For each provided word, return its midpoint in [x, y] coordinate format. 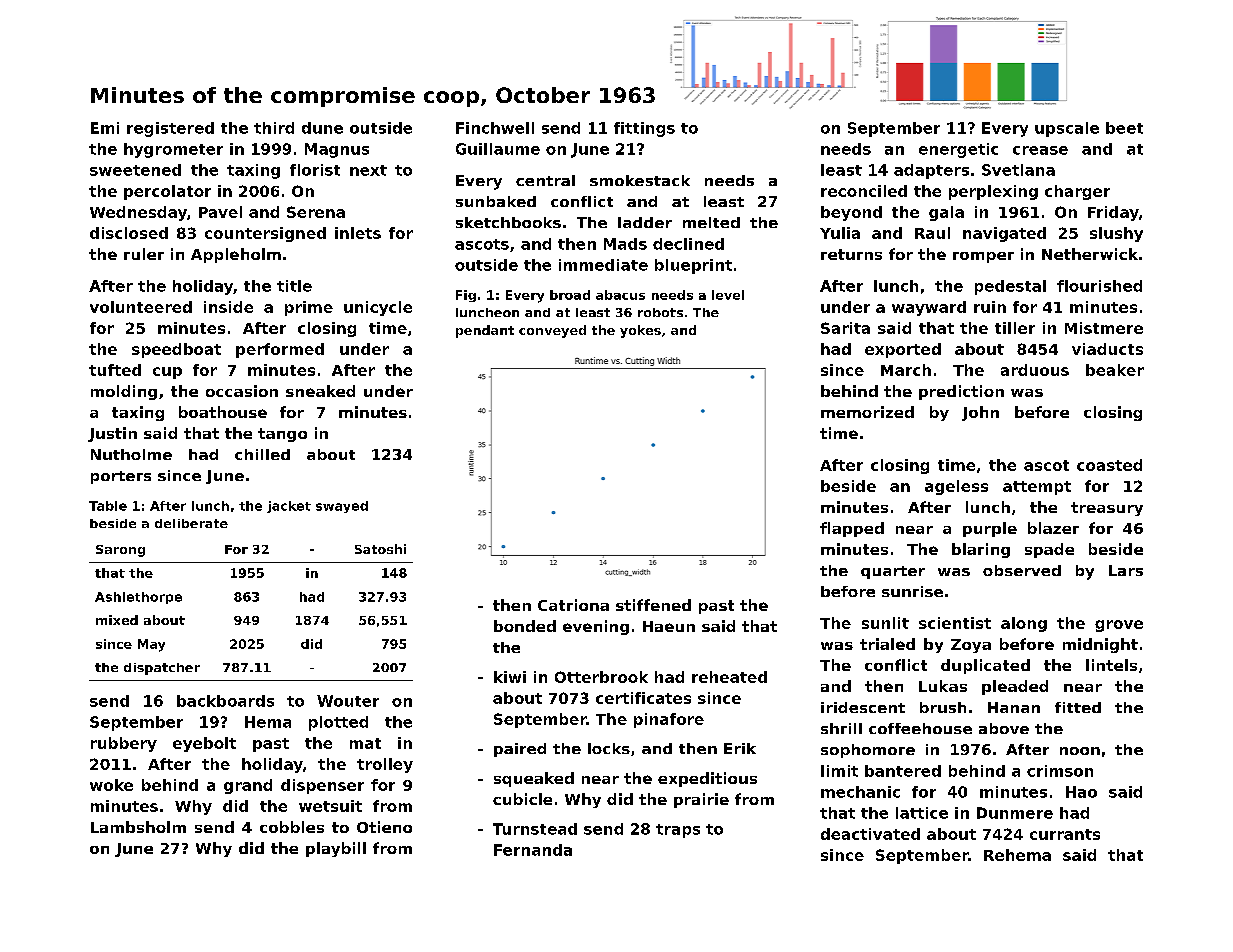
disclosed [129, 233]
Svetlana [1018, 170]
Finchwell [495, 128]
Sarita [845, 328]
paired [520, 750]
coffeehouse [920, 728]
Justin [112, 434]
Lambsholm [138, 827]
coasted [1109, 465]
